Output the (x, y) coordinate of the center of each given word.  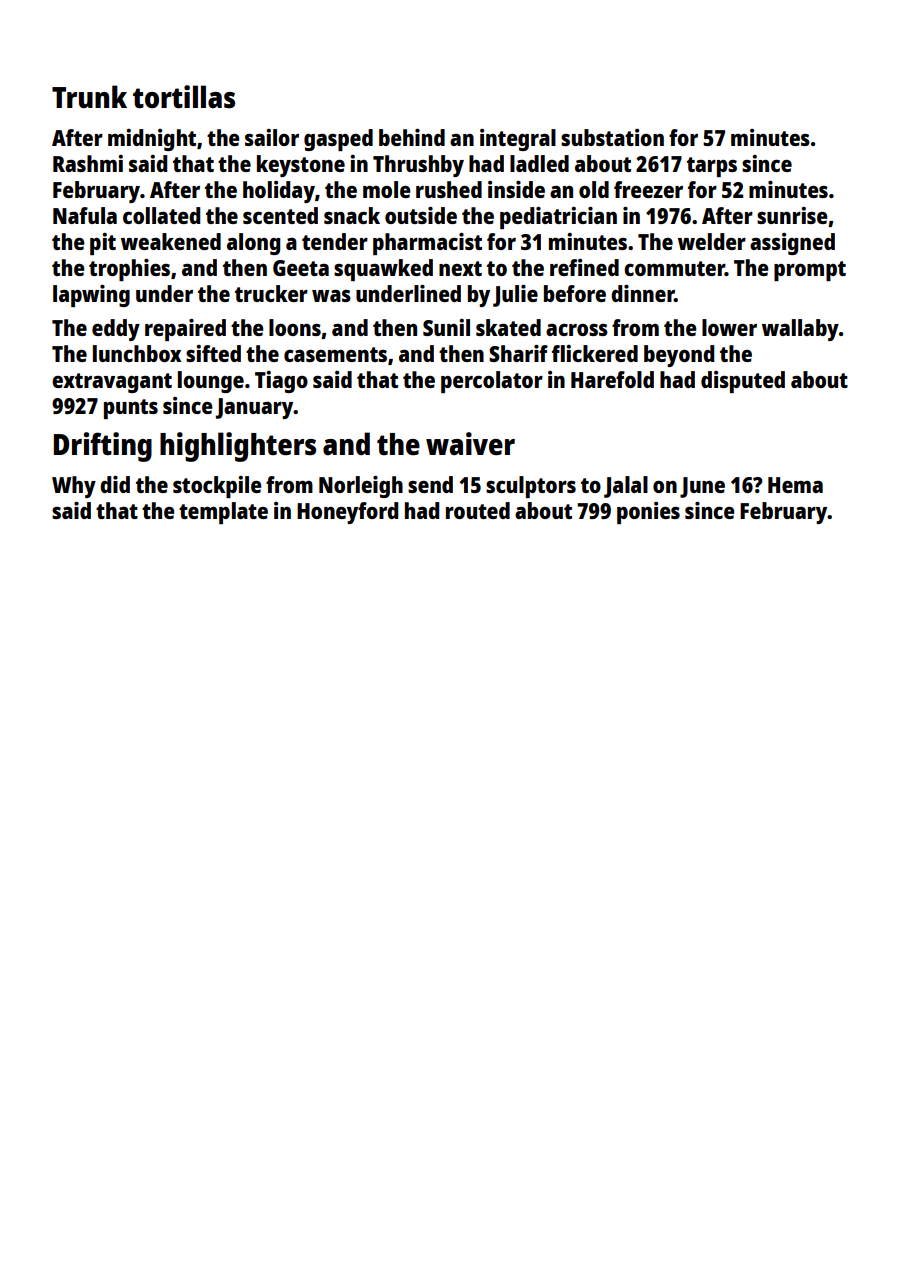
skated (508, 327)
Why (74, 487)
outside (421, 215)
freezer (648, 189)
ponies (648, 513)
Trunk (89, 96)
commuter (674, 268)
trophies (129, 270)
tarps (712, 167)
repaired (185, 330)
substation (612, 137)
